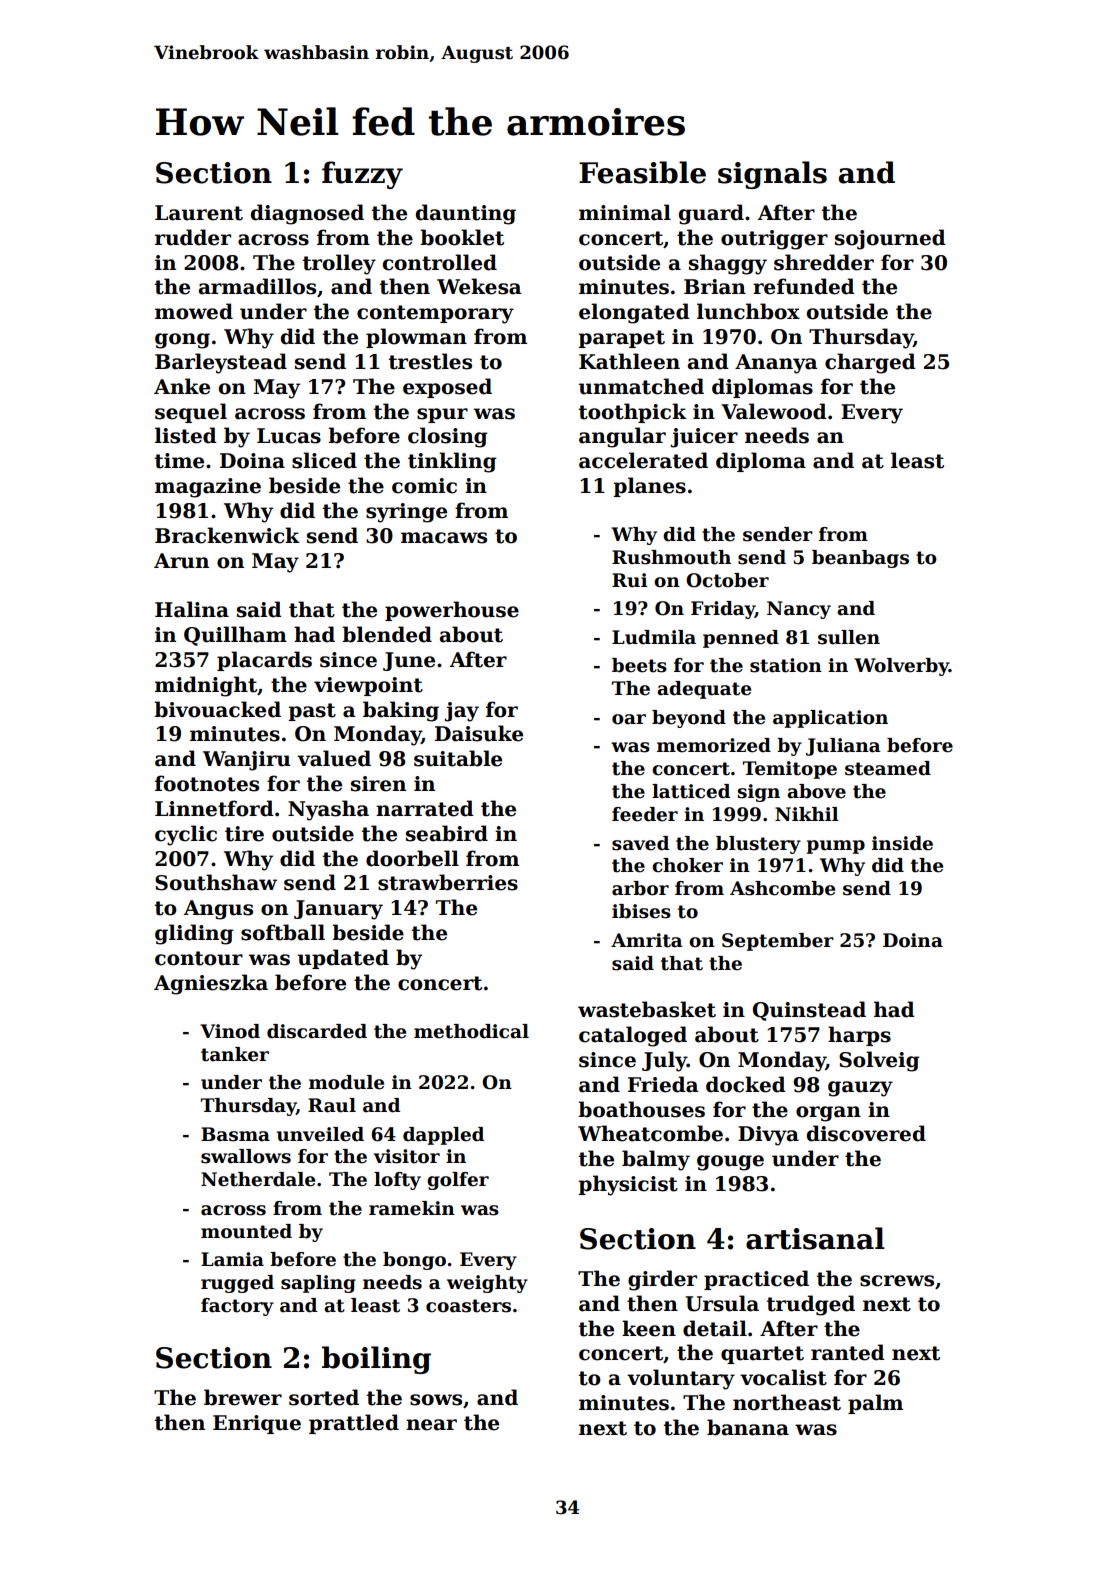  I want to click on swallows, so click(246, 1156).
